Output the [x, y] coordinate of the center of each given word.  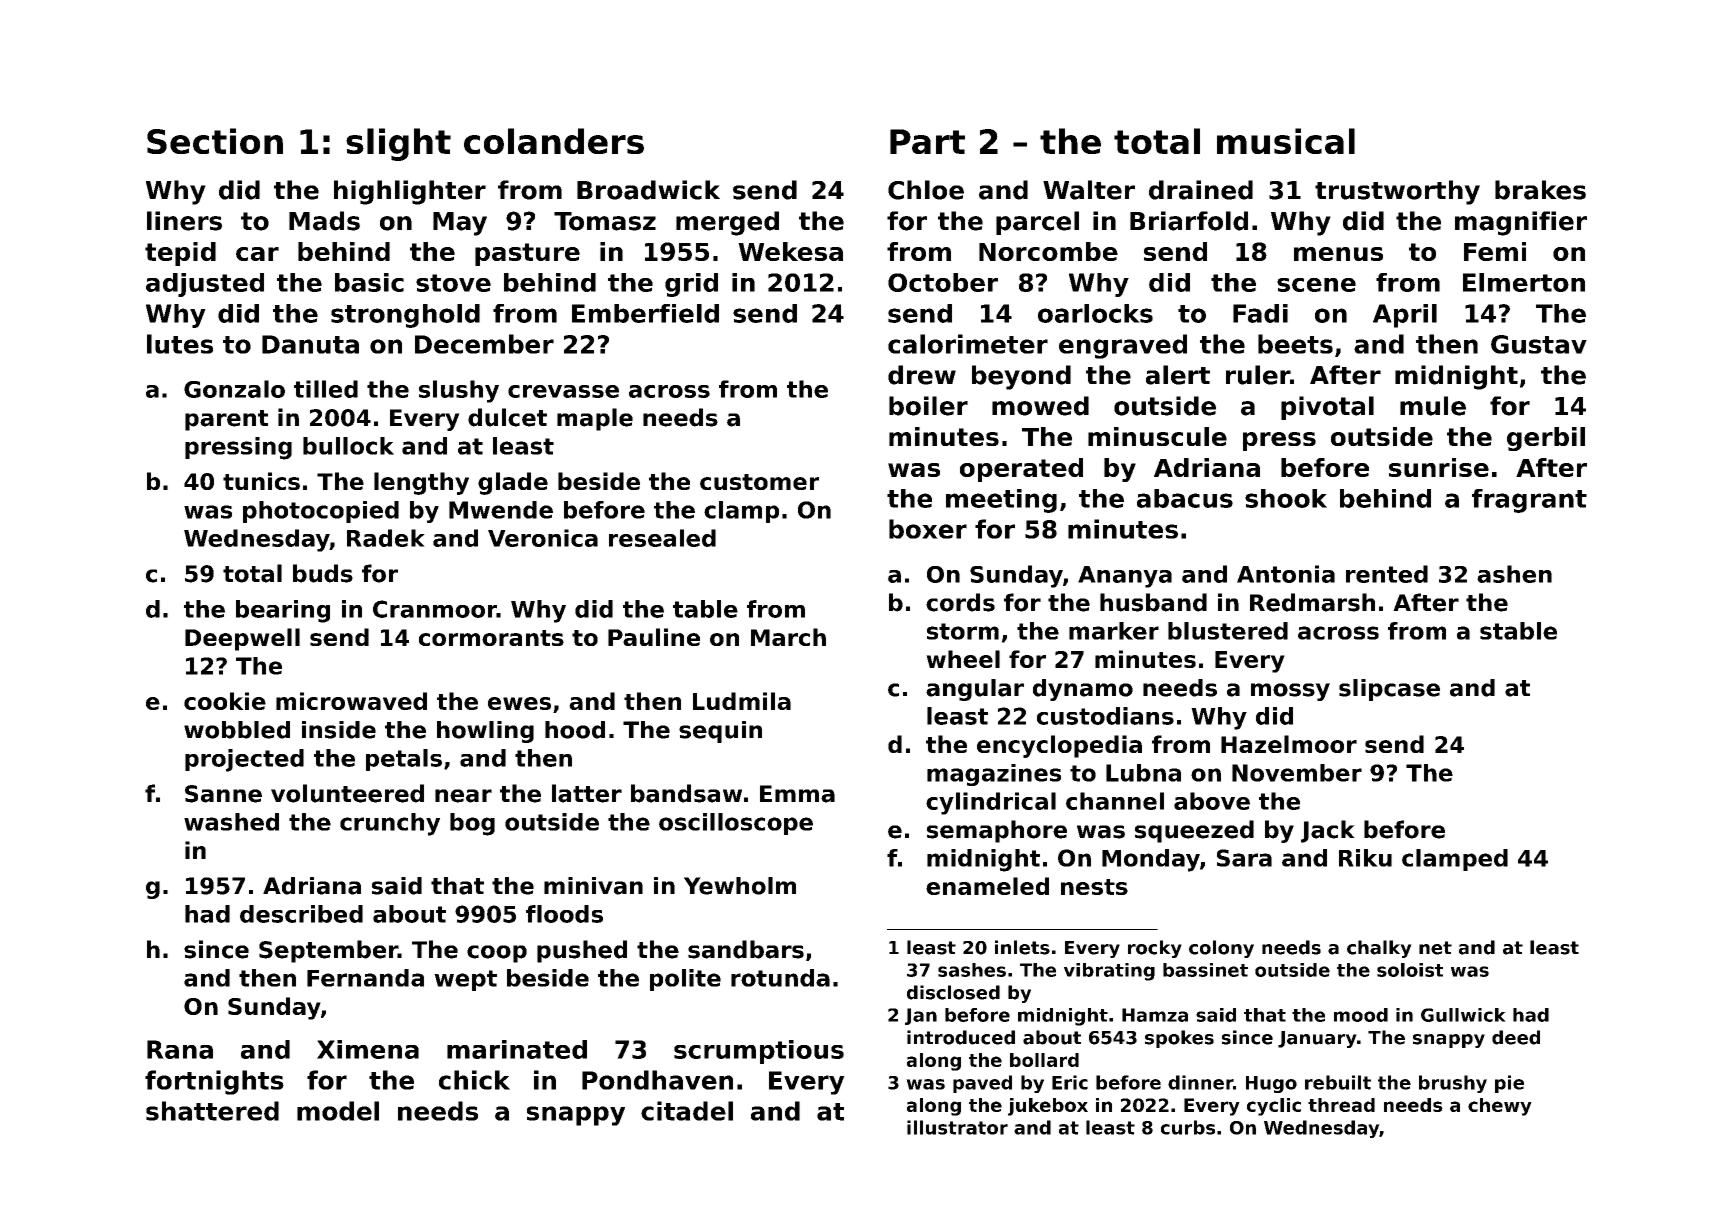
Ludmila [742, 701]
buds [323, 573]
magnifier [1521, 223]
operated [1021, 470]
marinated [517, 1049]
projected [244, 760]
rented [1387, 574]
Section [215, 141]
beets [1295, 344]
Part [927, 141]
